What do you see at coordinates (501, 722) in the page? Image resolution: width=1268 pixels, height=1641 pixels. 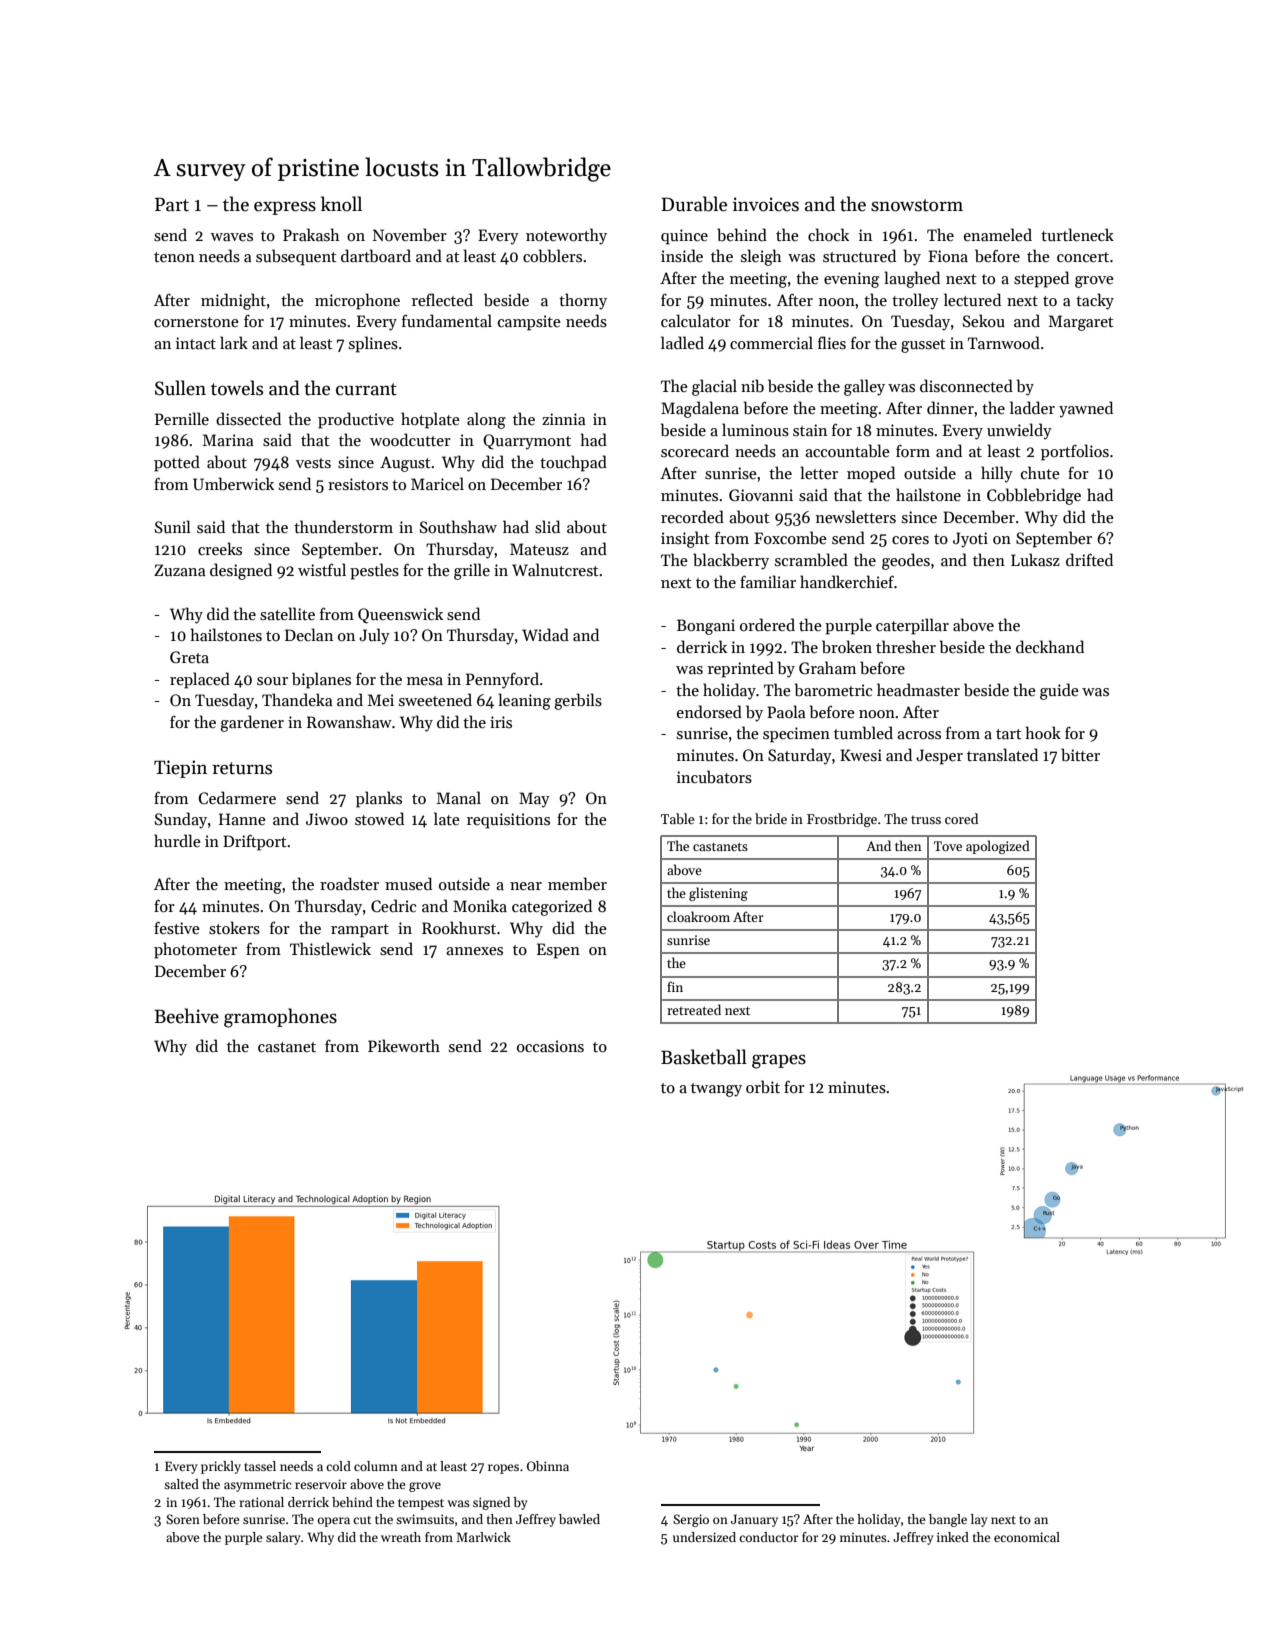 I see `iris` at bounding box center [501, 722].
